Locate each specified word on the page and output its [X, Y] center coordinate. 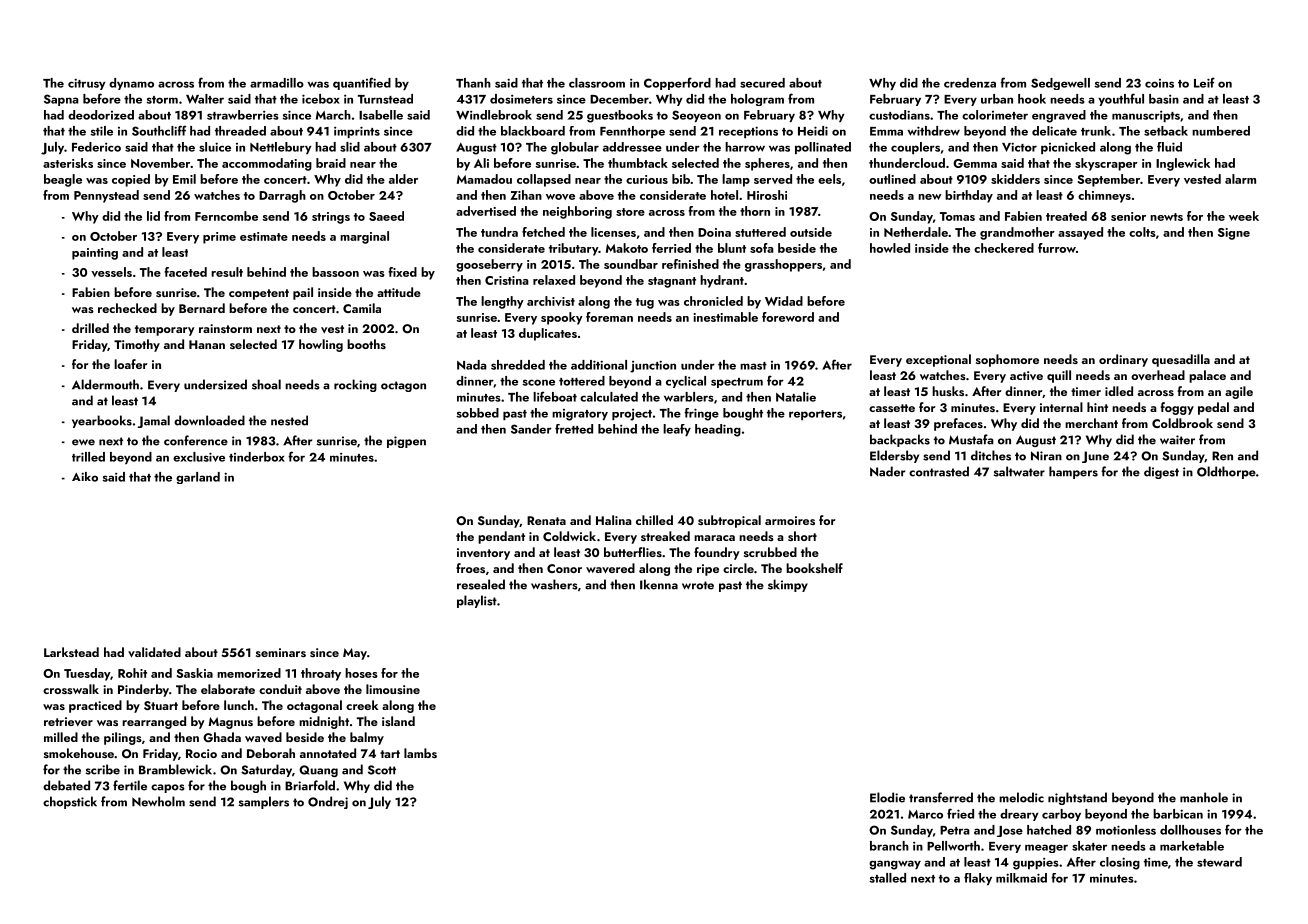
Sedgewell [1060, 84]
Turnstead [385, 99]
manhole [1204, 797]
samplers [264, 802]
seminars [281, 652]
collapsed [544, 180]
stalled [887, 878]
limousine [393, 689]
